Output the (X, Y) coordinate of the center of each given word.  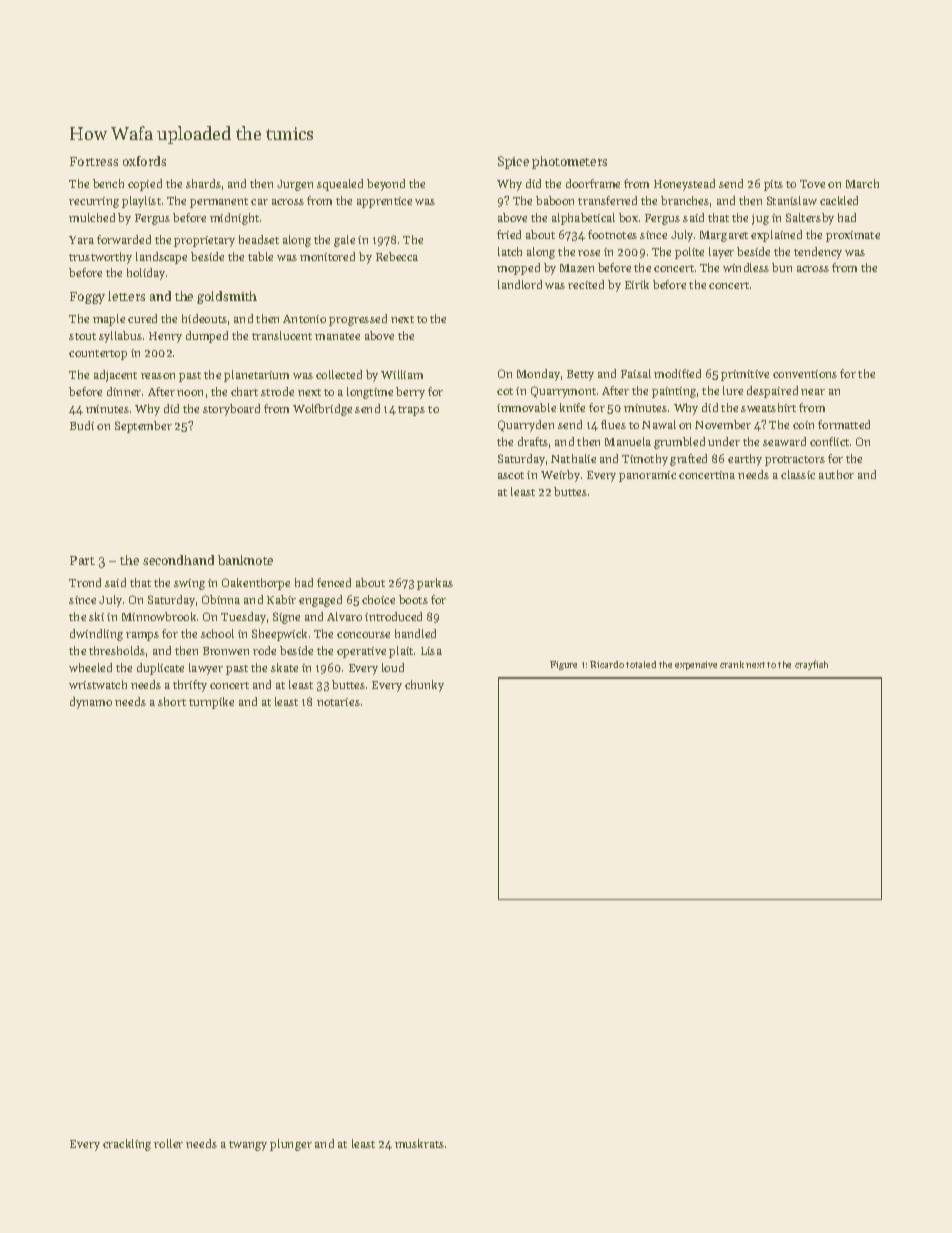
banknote (245, 560)
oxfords (144, 161)
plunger (291, 1145)
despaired (772, 392)
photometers (569, 162)
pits (773, 185)
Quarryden (526, 426)
